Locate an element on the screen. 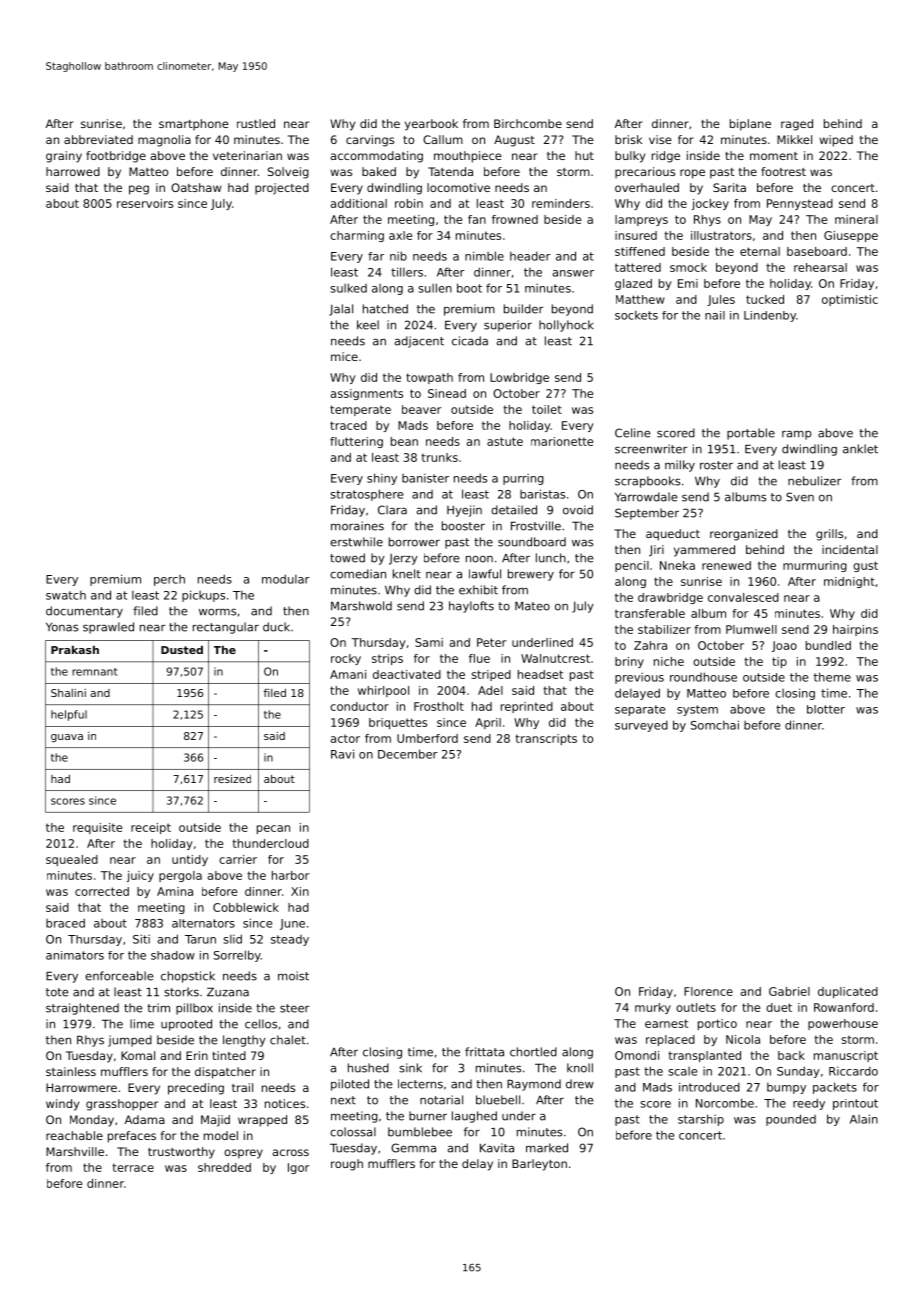 This screenshot has height=1308, width=924. requisite is located at coordinates (97, 828).
